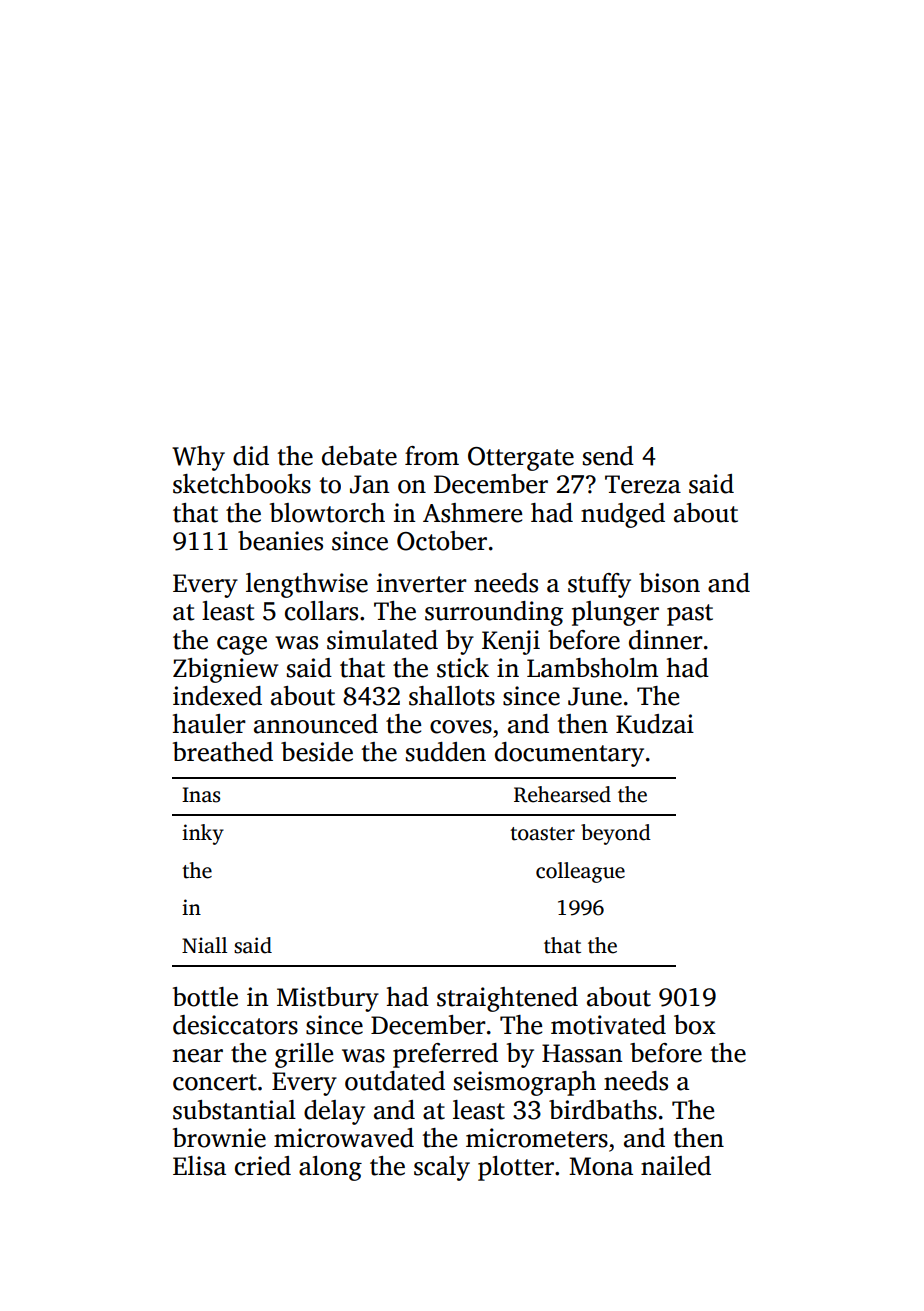 This screenshot has height=1311, width=924. Describe the element at coordinates (209, 724) in the screenshot. I see `hauler` at that location.
